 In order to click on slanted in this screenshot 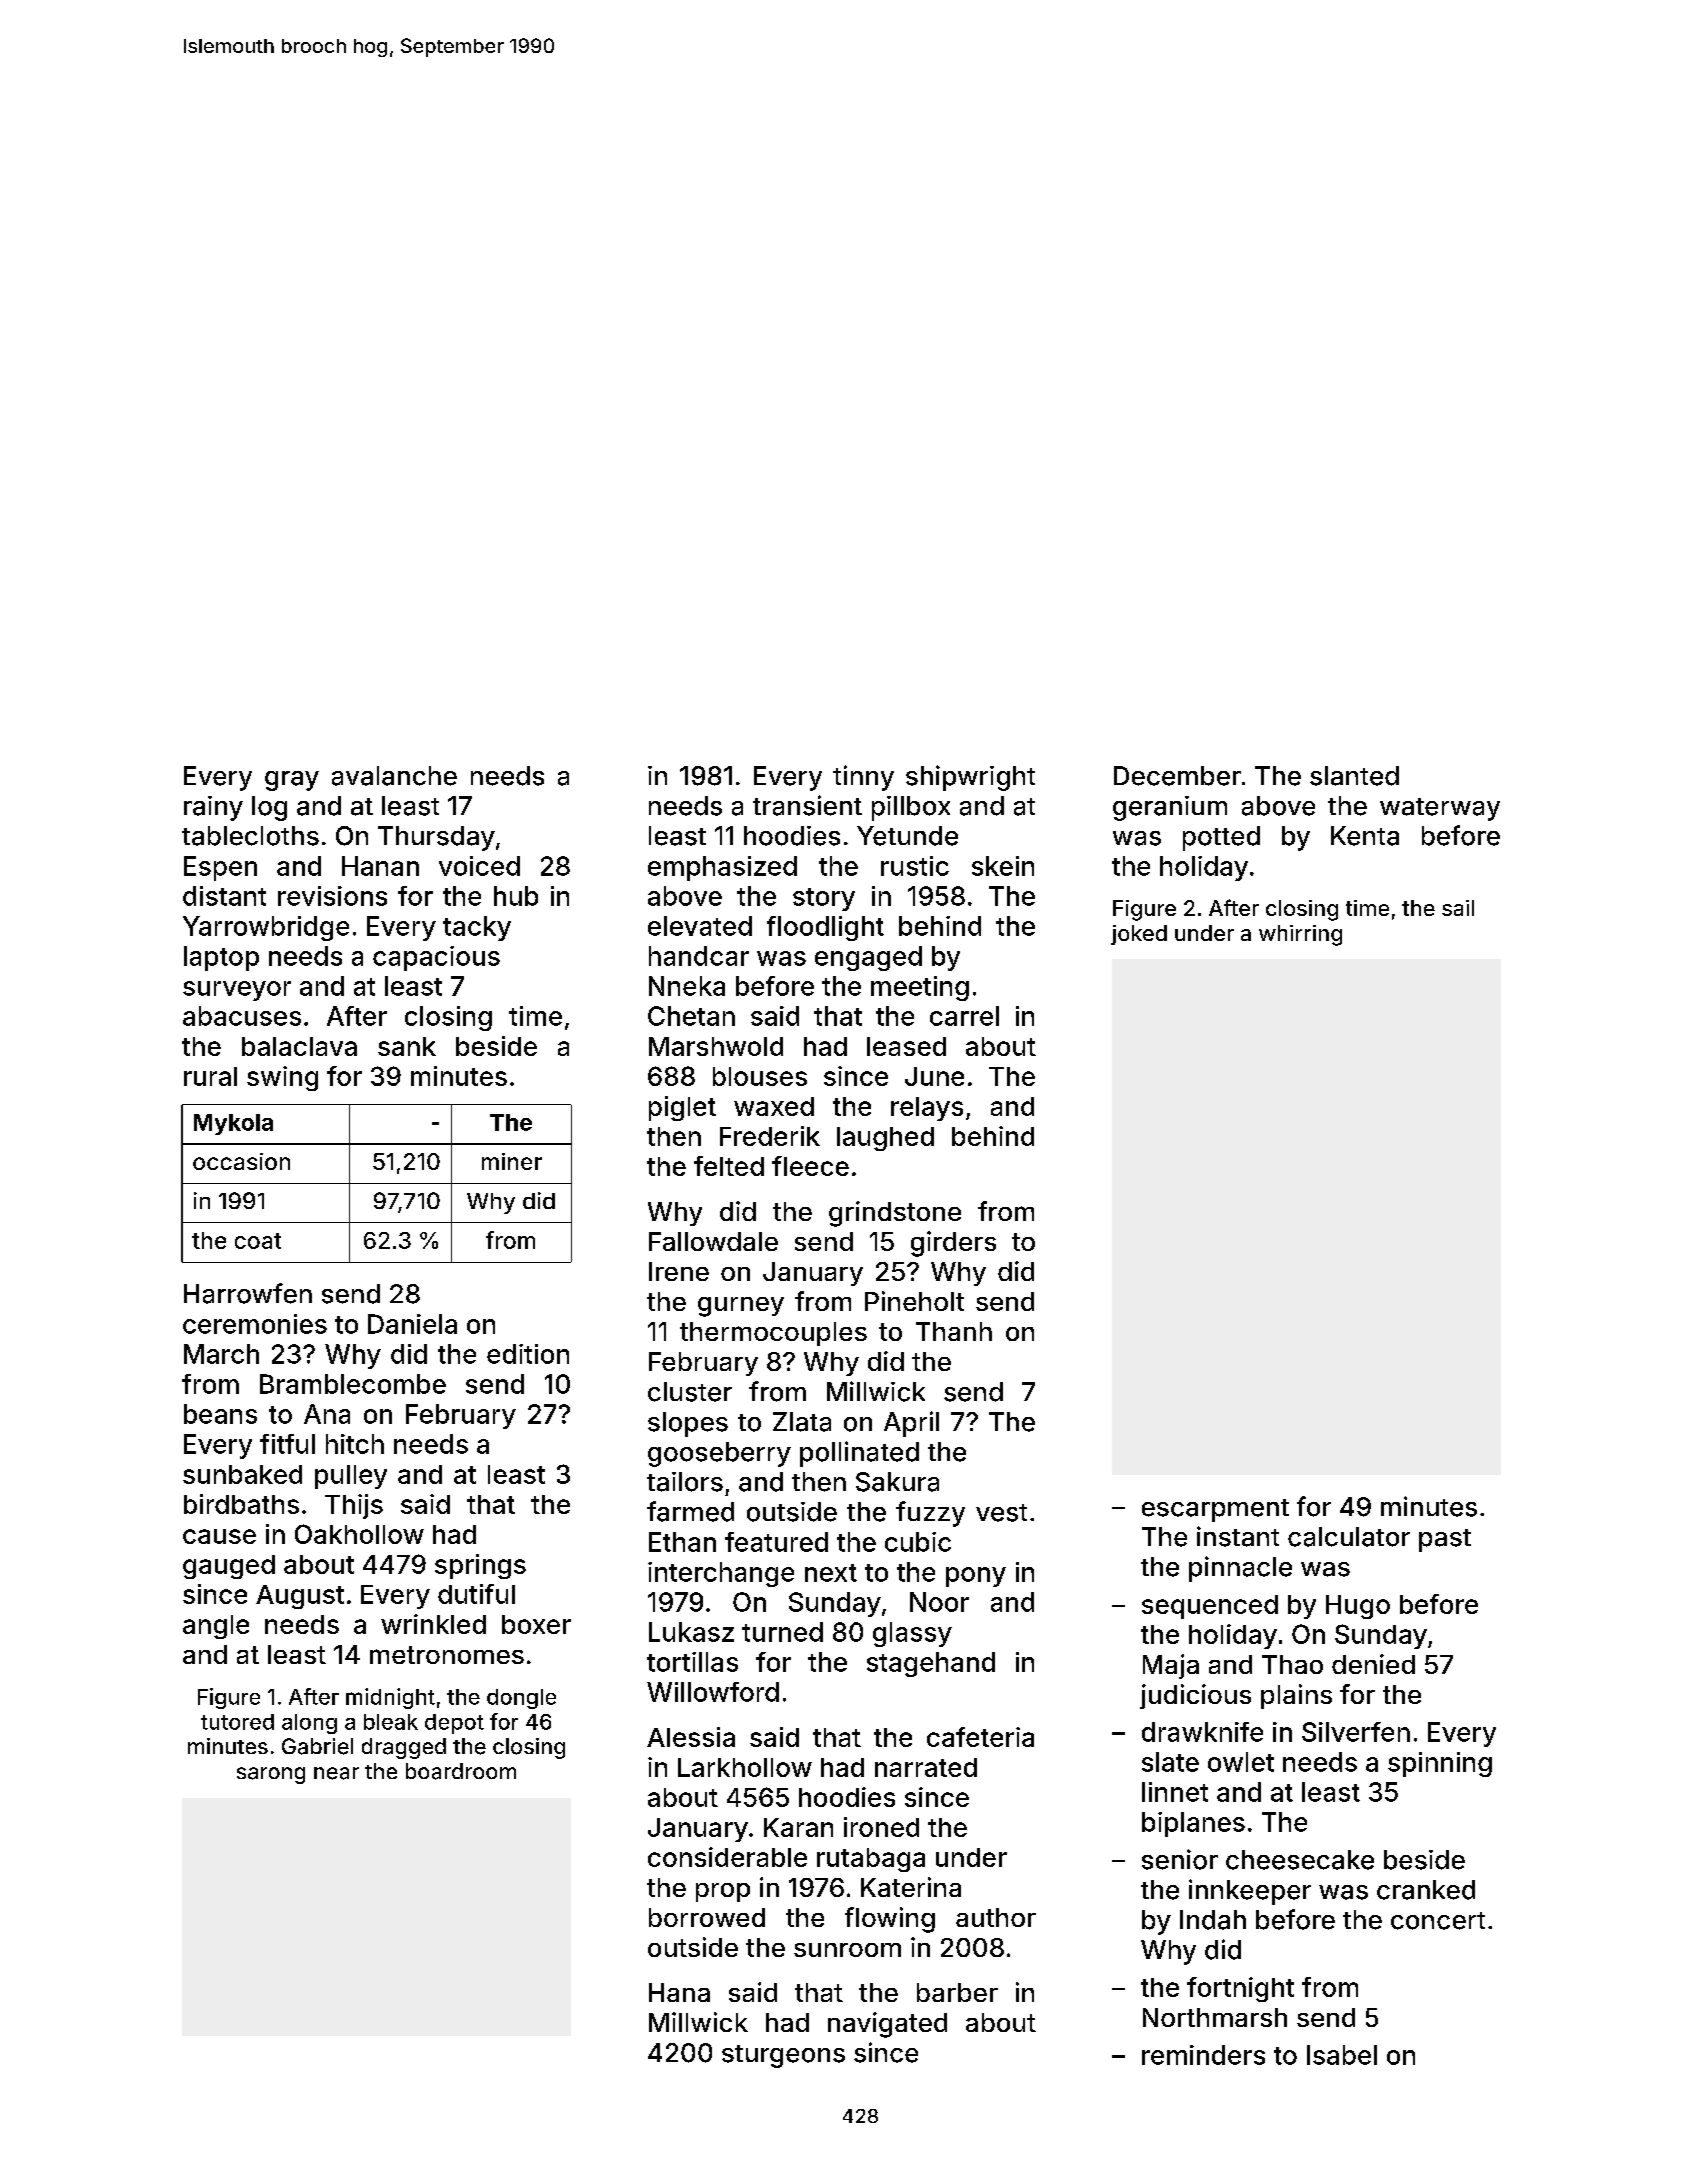, I will do `click(1354, 776)`.
